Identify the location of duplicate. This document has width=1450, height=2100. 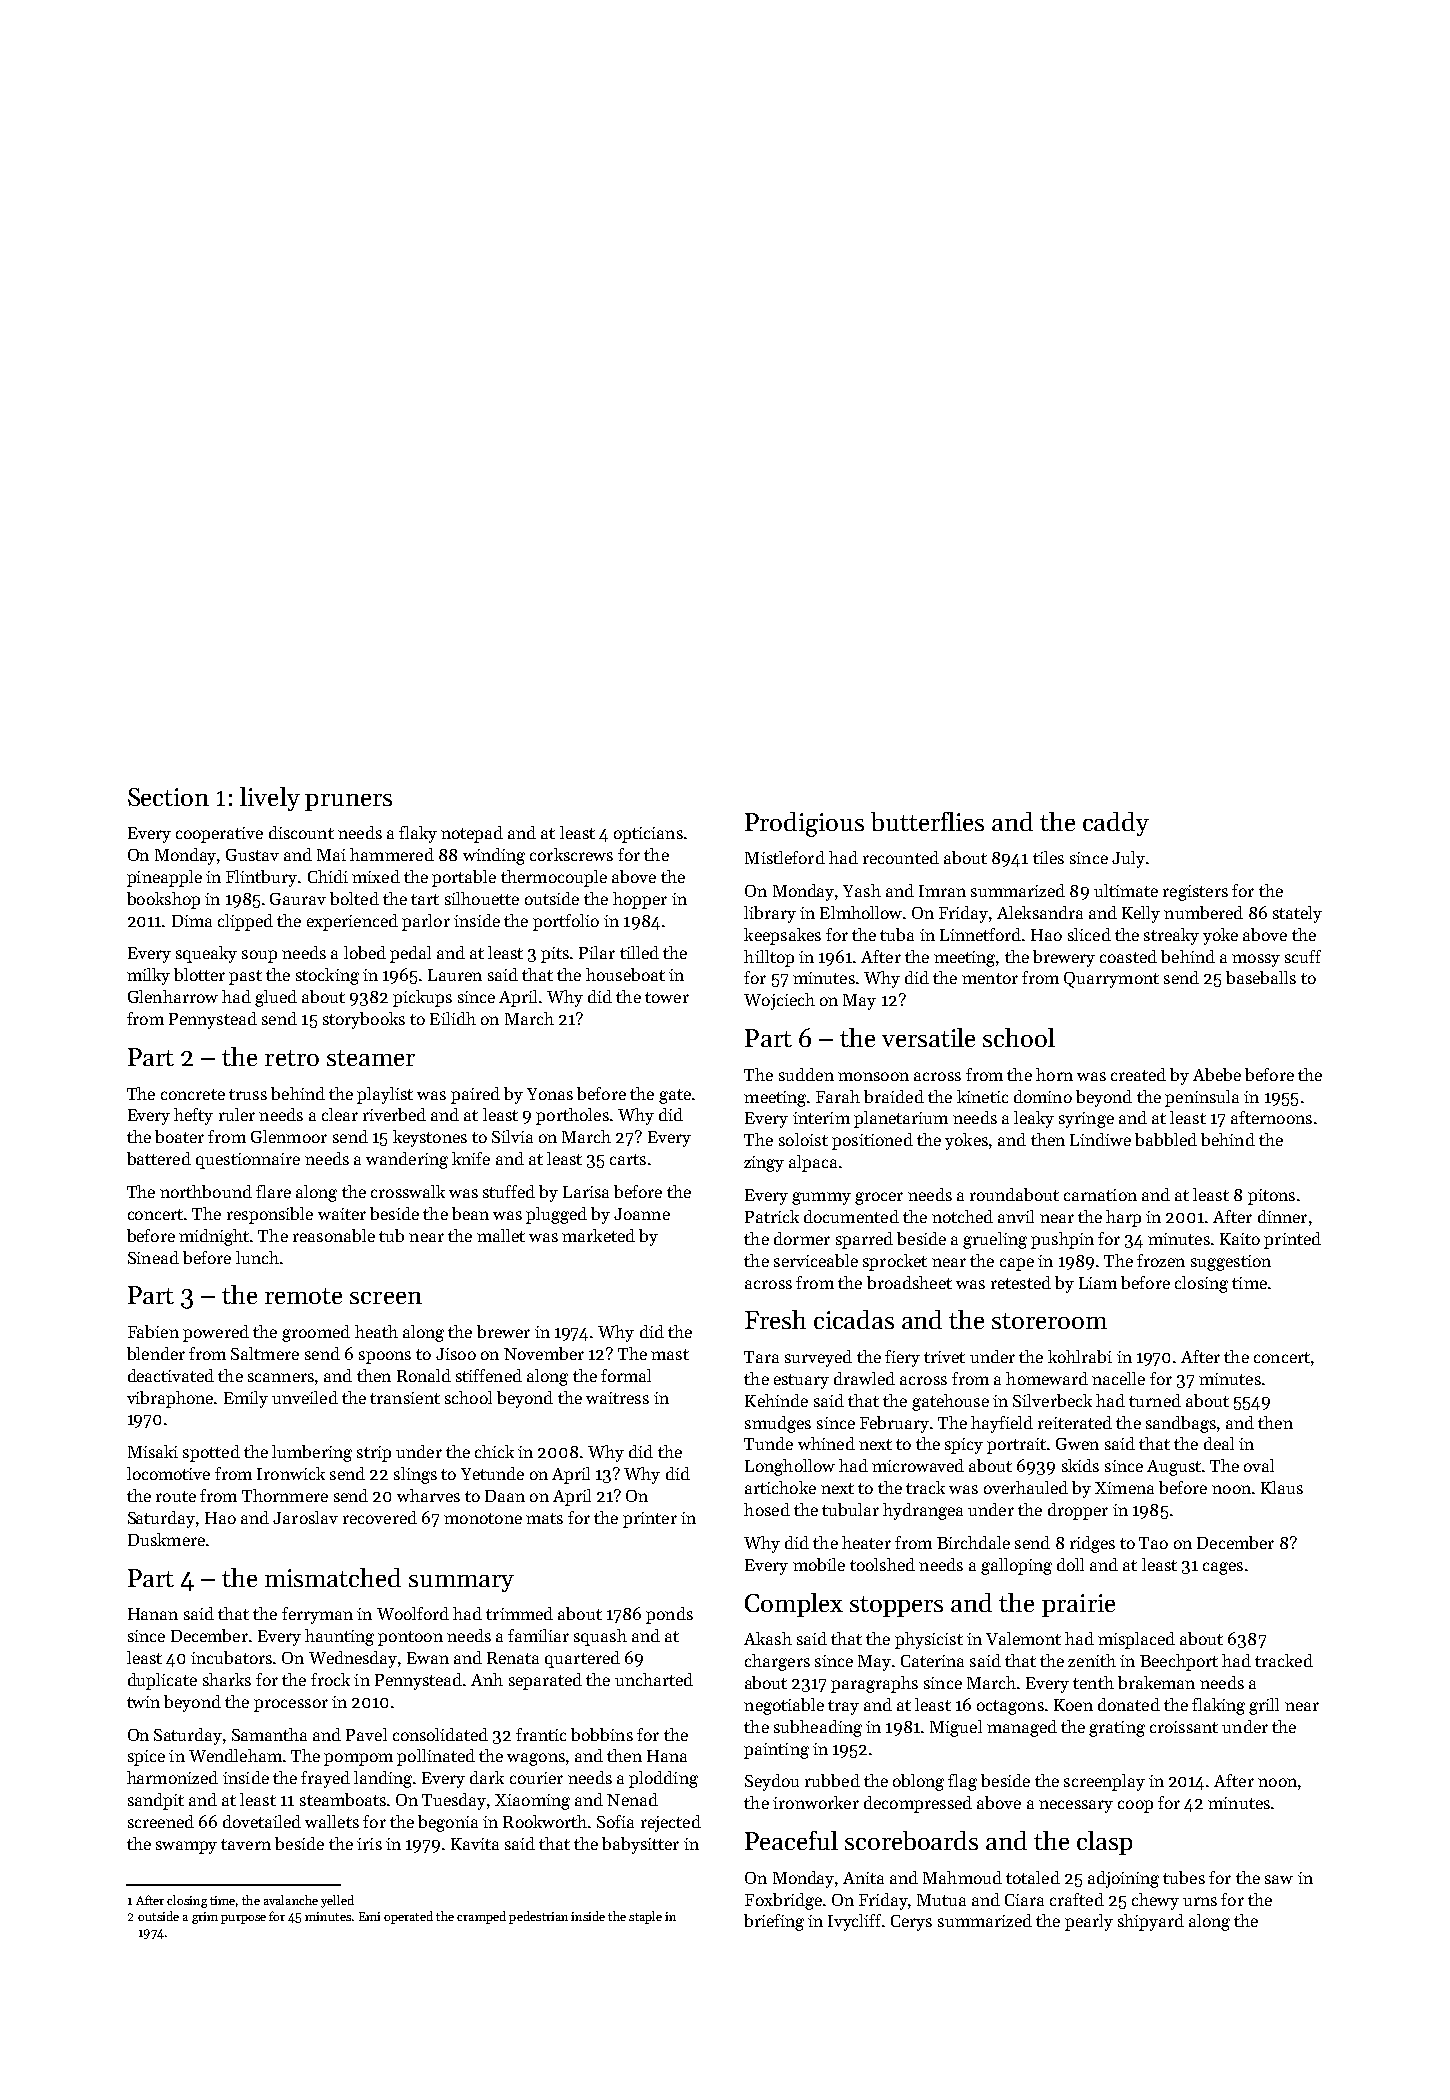
(162, 1681).
